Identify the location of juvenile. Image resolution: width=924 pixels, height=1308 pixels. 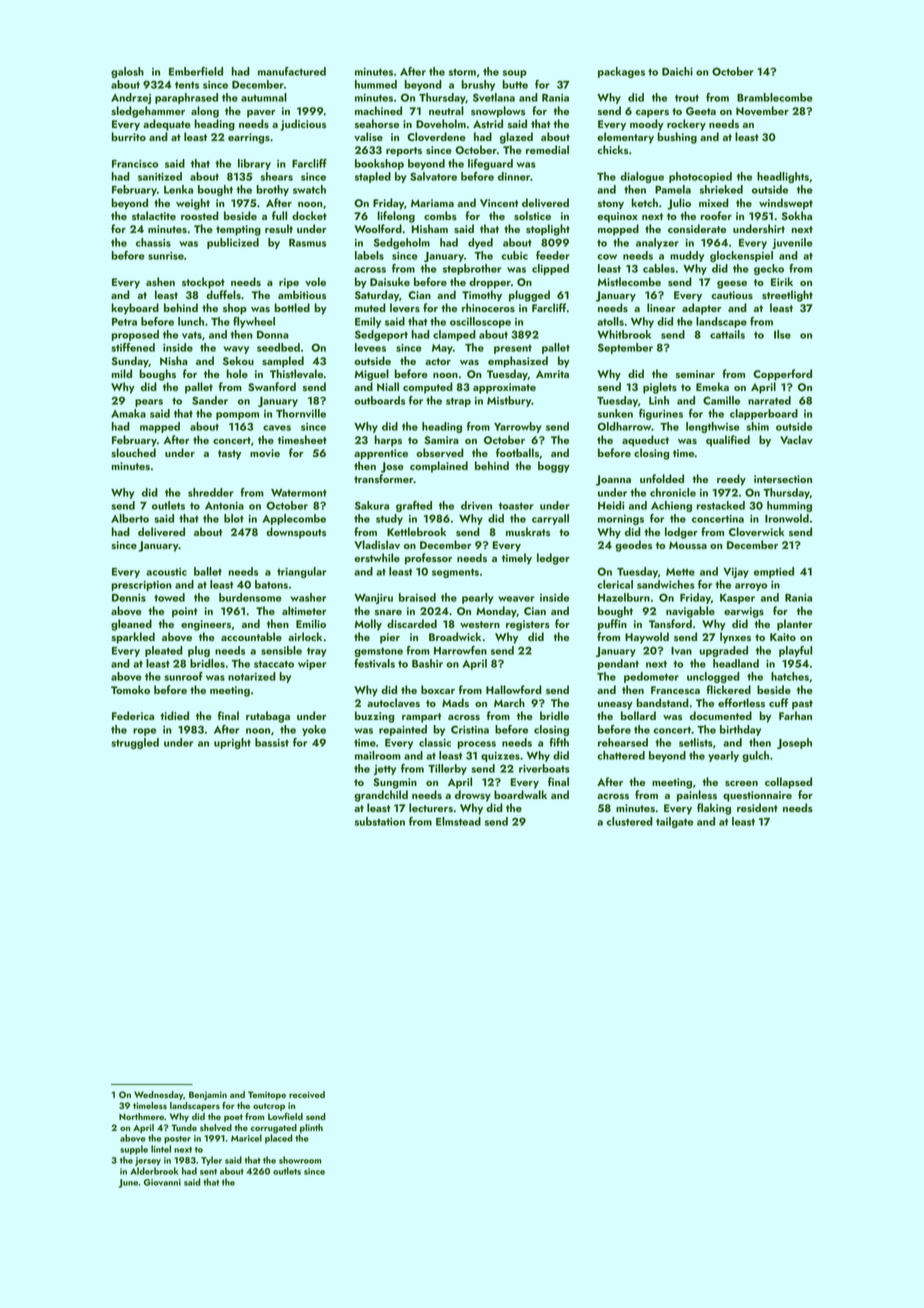
(792, 243).
